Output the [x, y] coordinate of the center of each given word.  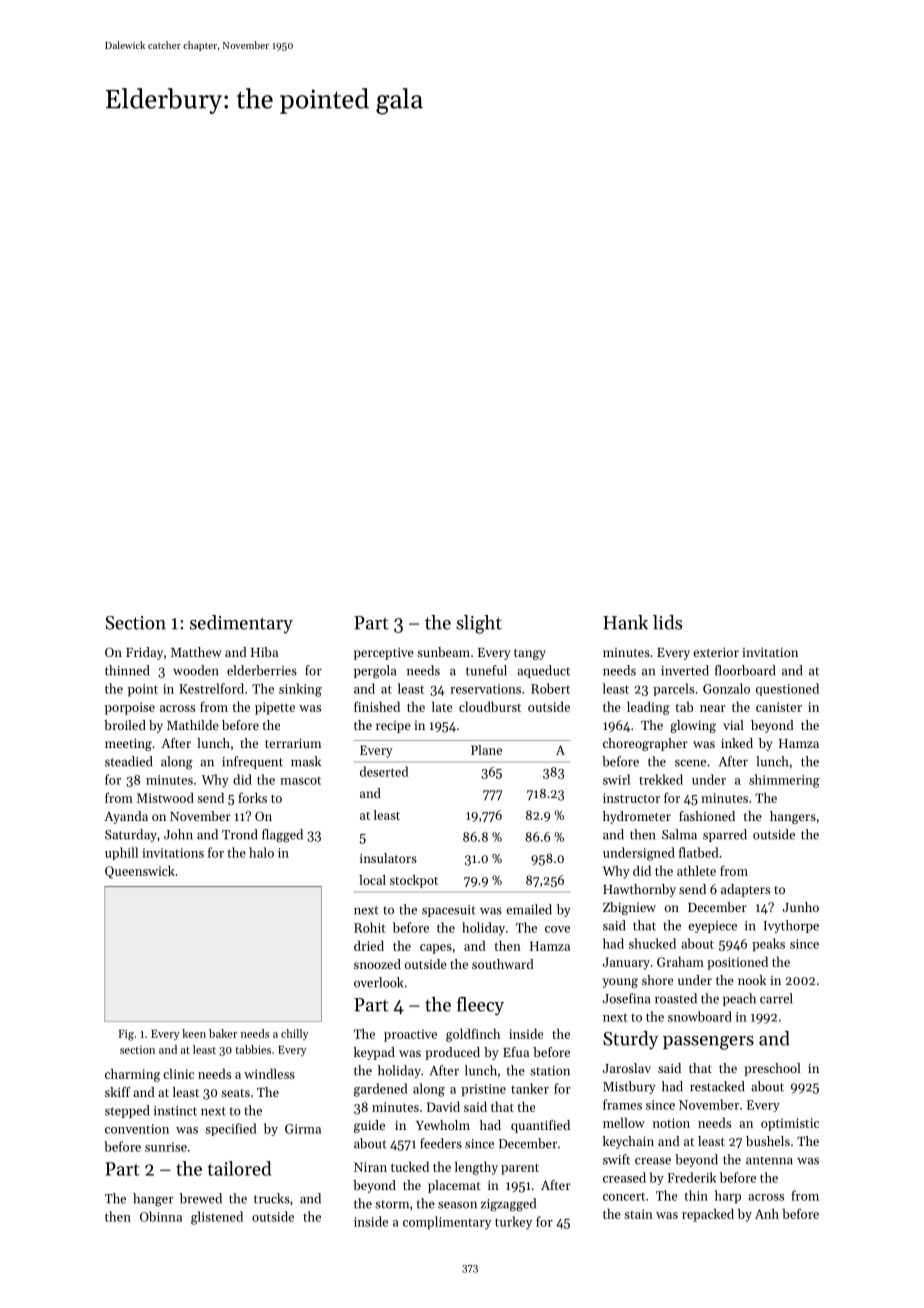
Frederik [691, 1177]
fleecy [480, 1006]
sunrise [166, 1147]
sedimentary [241, 624]
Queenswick [140, 872]
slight [479, 624]
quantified [540, 1126]
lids [667, 622]
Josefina [626, 998]
